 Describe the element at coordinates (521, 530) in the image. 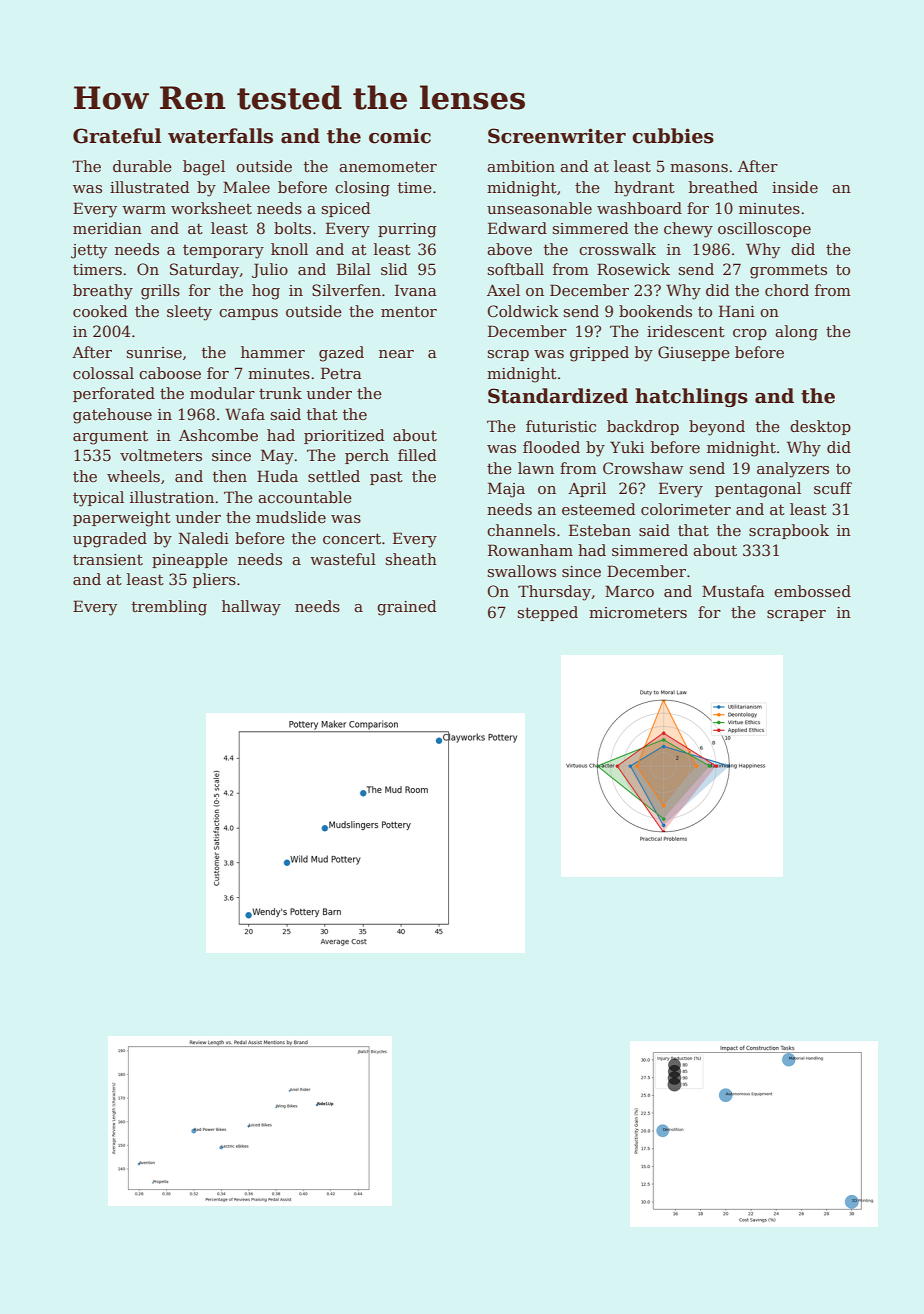

I see `channels` at that location.
